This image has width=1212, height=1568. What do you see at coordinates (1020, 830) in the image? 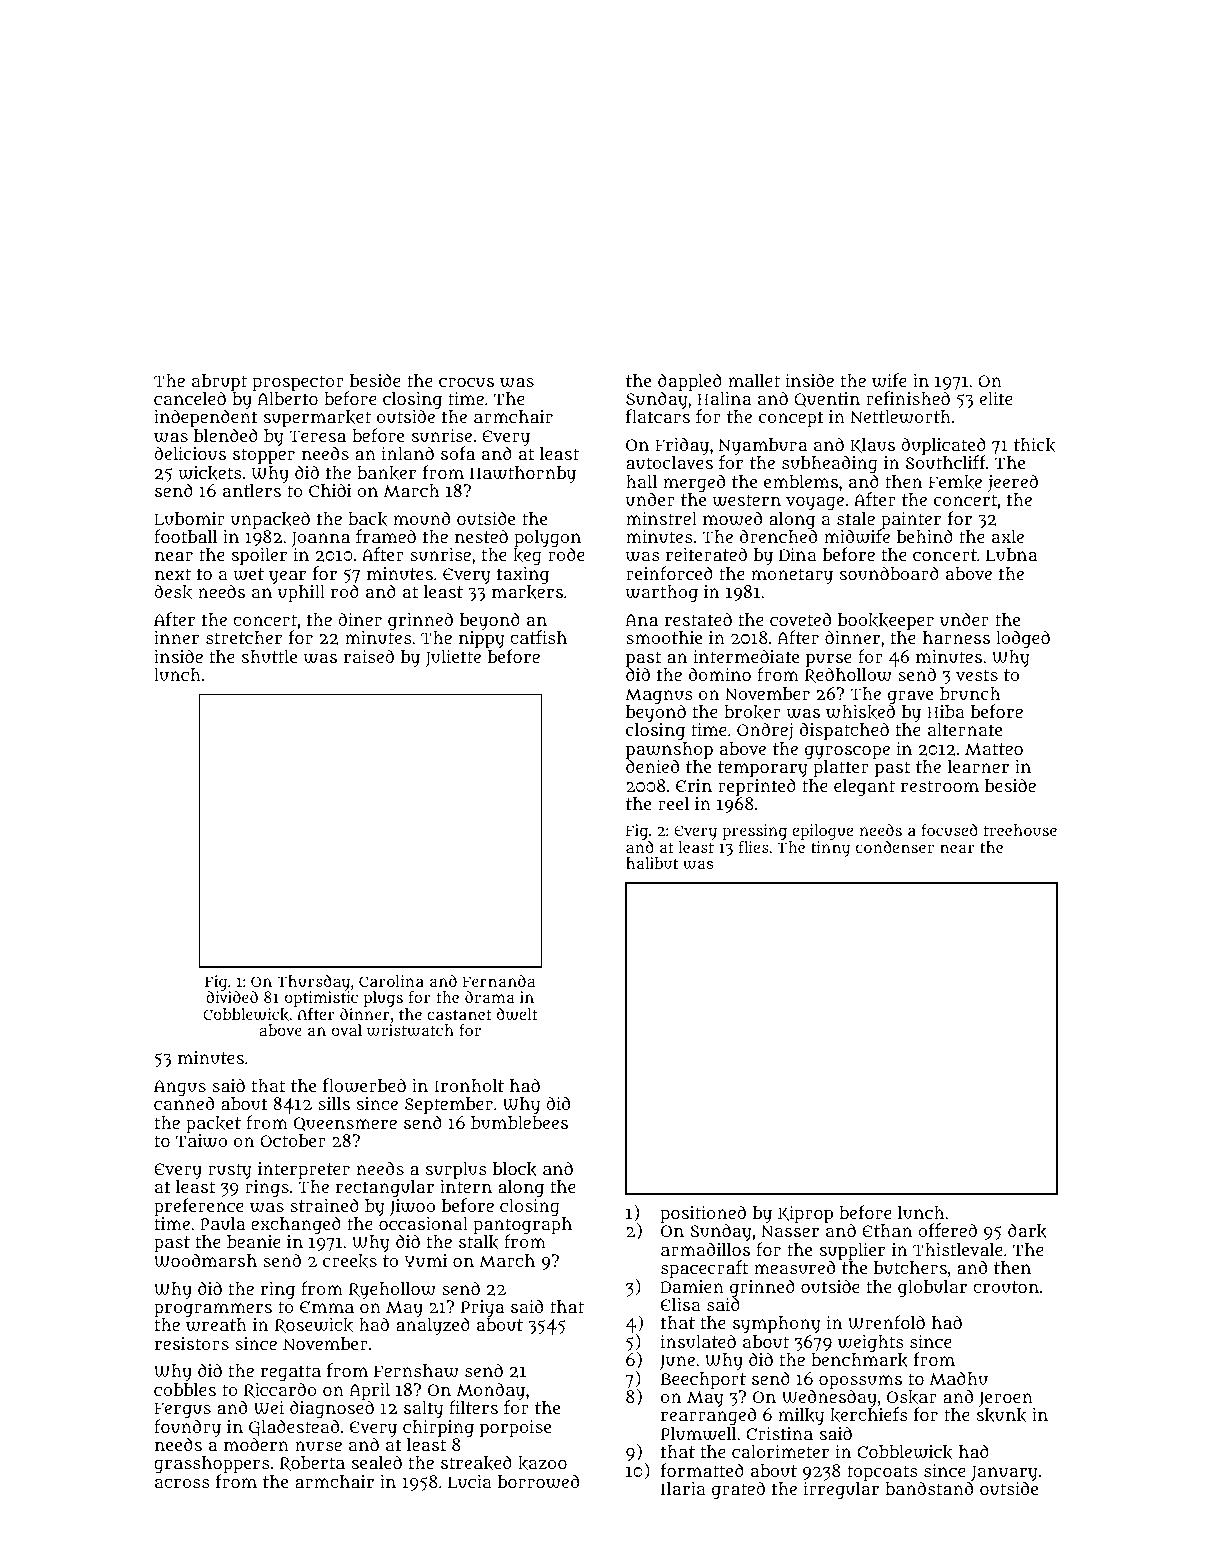
I see `treehouse` at bounding box center [1020, 830].
